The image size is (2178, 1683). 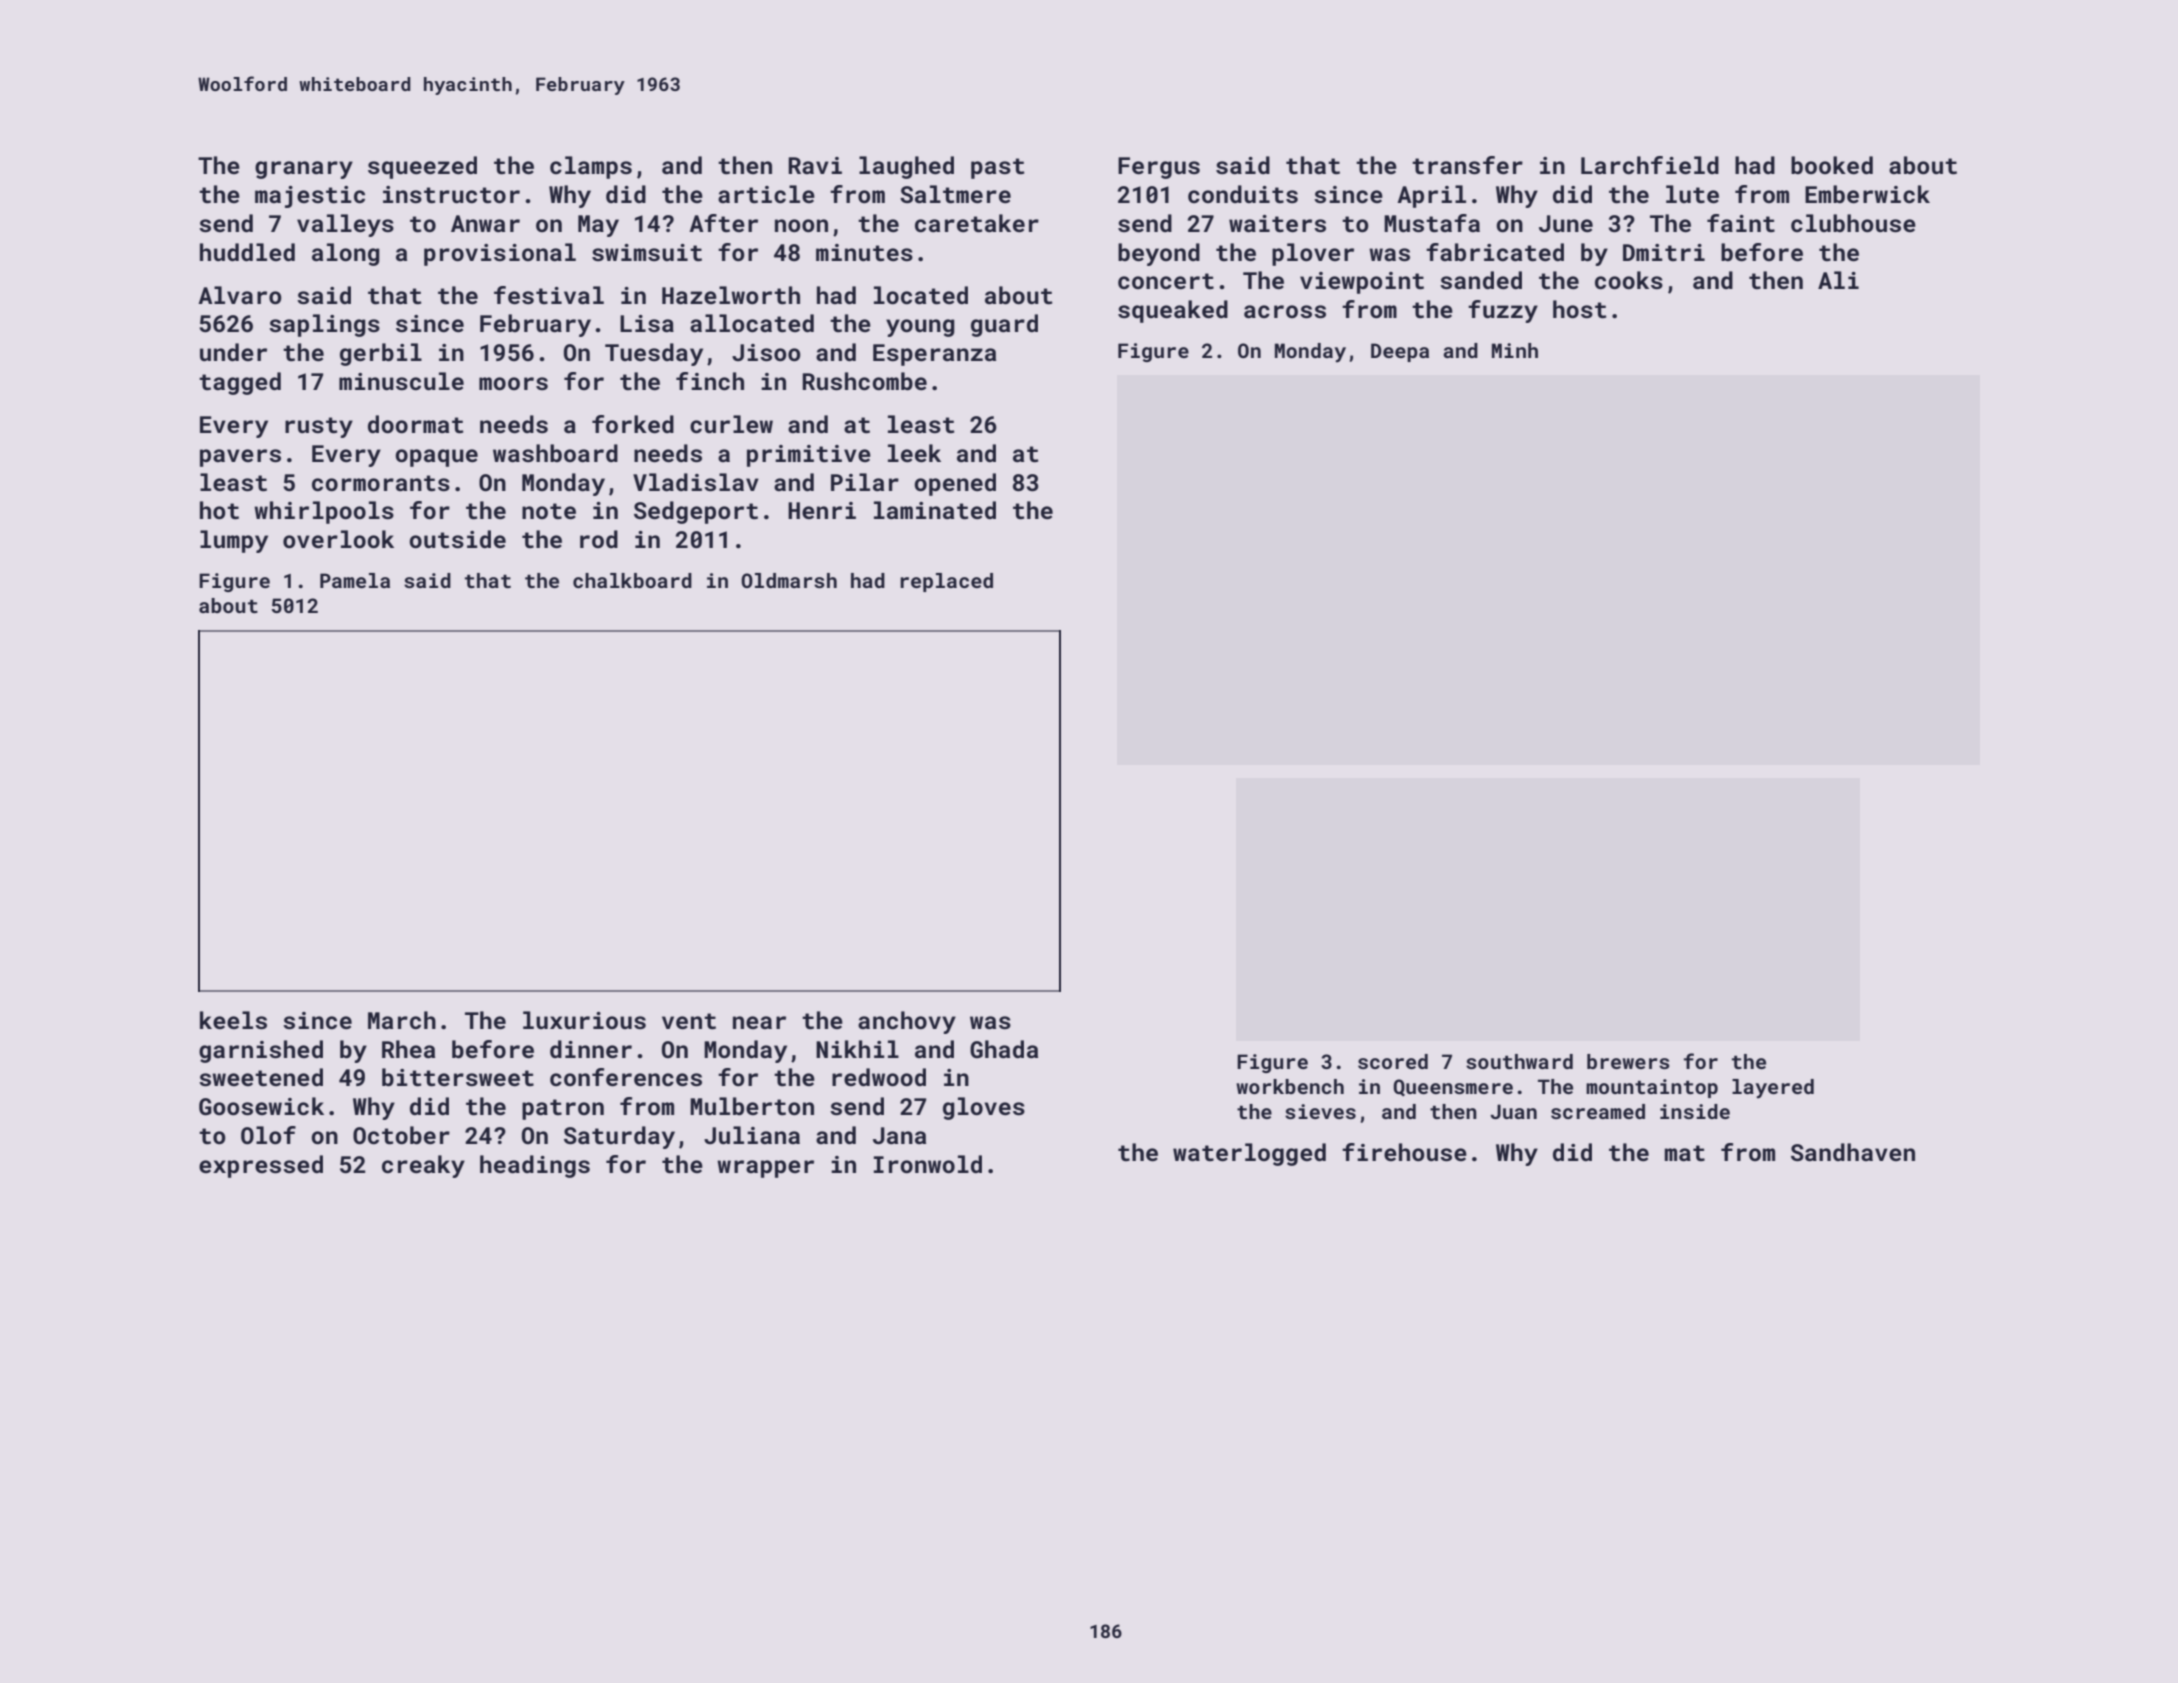 I want to click on creaky, so click(x=423, y=1166).
